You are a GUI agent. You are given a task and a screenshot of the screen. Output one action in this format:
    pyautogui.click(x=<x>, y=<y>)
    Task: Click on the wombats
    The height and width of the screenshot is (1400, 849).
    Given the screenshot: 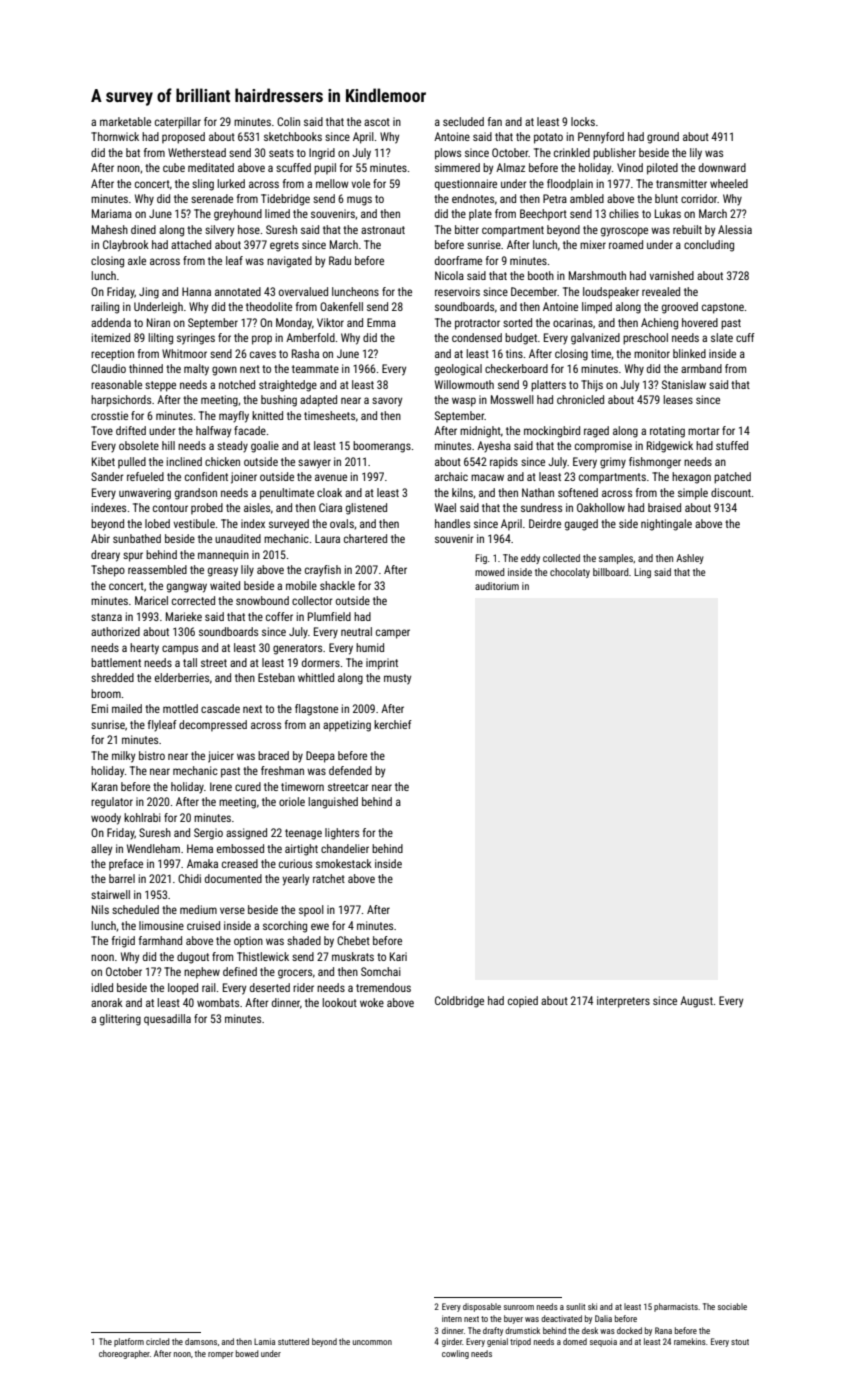 What is the action you would take?
    pyautogui.click(x=218, y=1002)
